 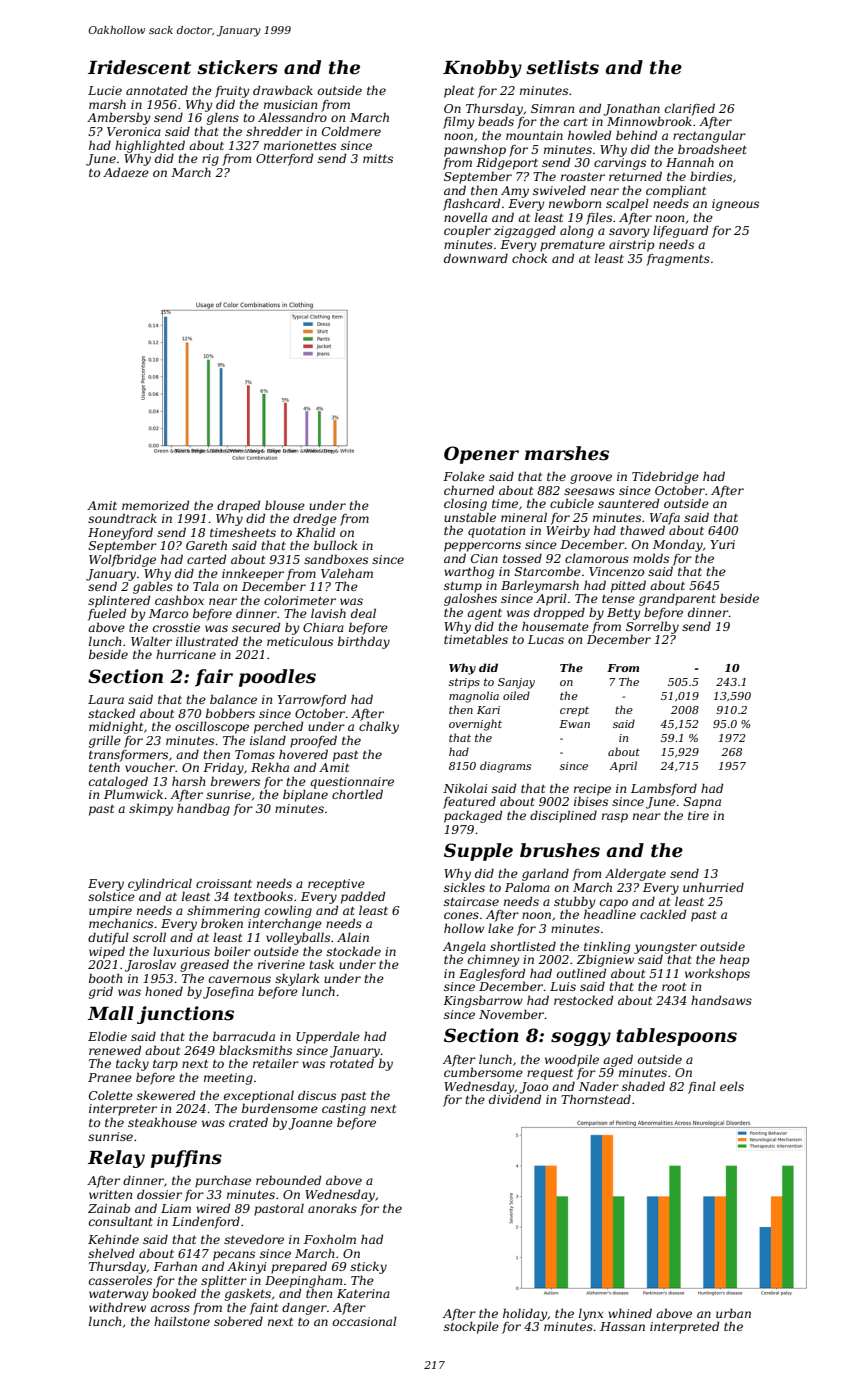 What do you see at coordinates (722, 544) in the page?
I see `Yuri` at bounding box center [722, 544].
